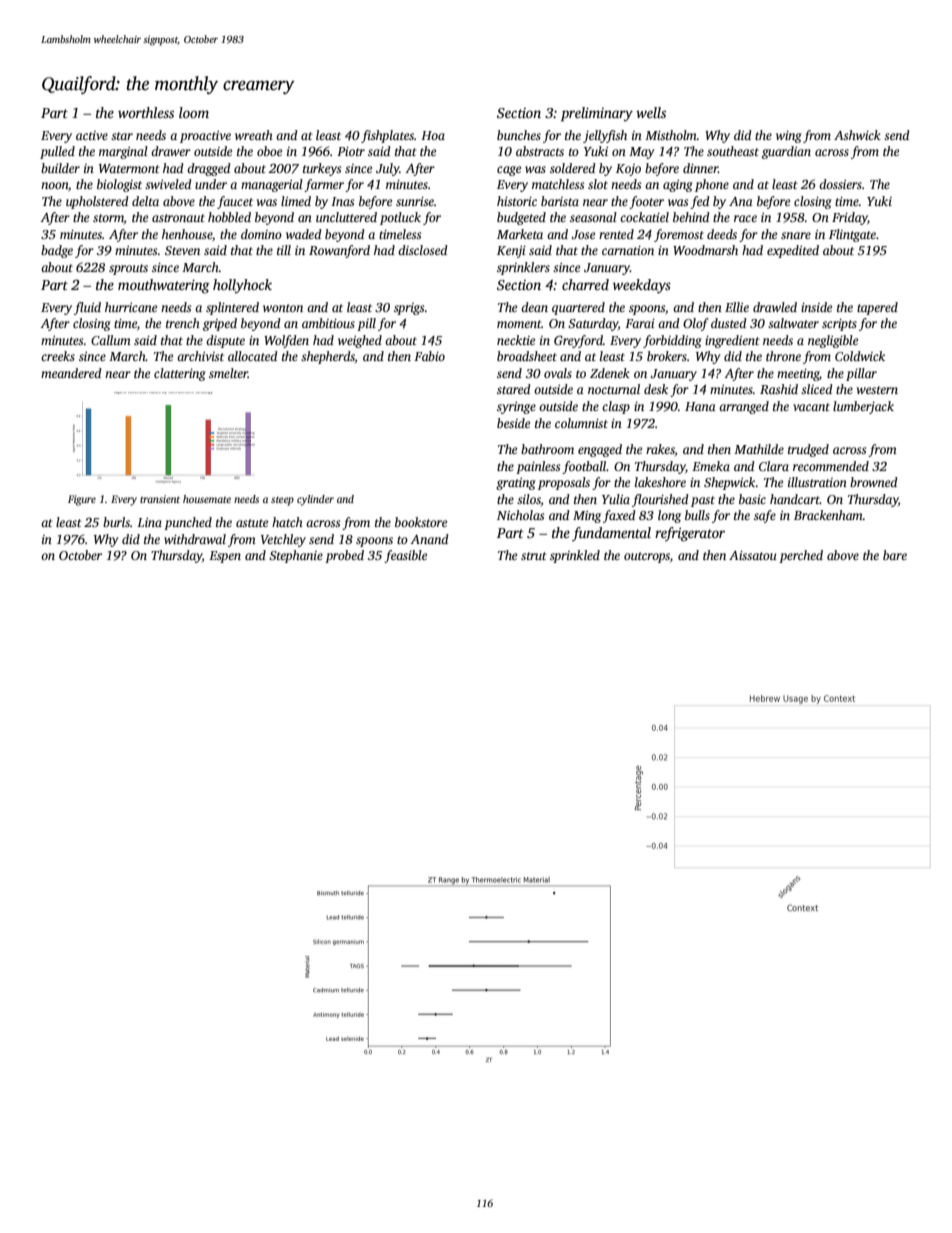 This screenshot has height=1233, width=952. Describe the element at coordinates (656, 389) in the screenshot. I see `desk` at that location.
